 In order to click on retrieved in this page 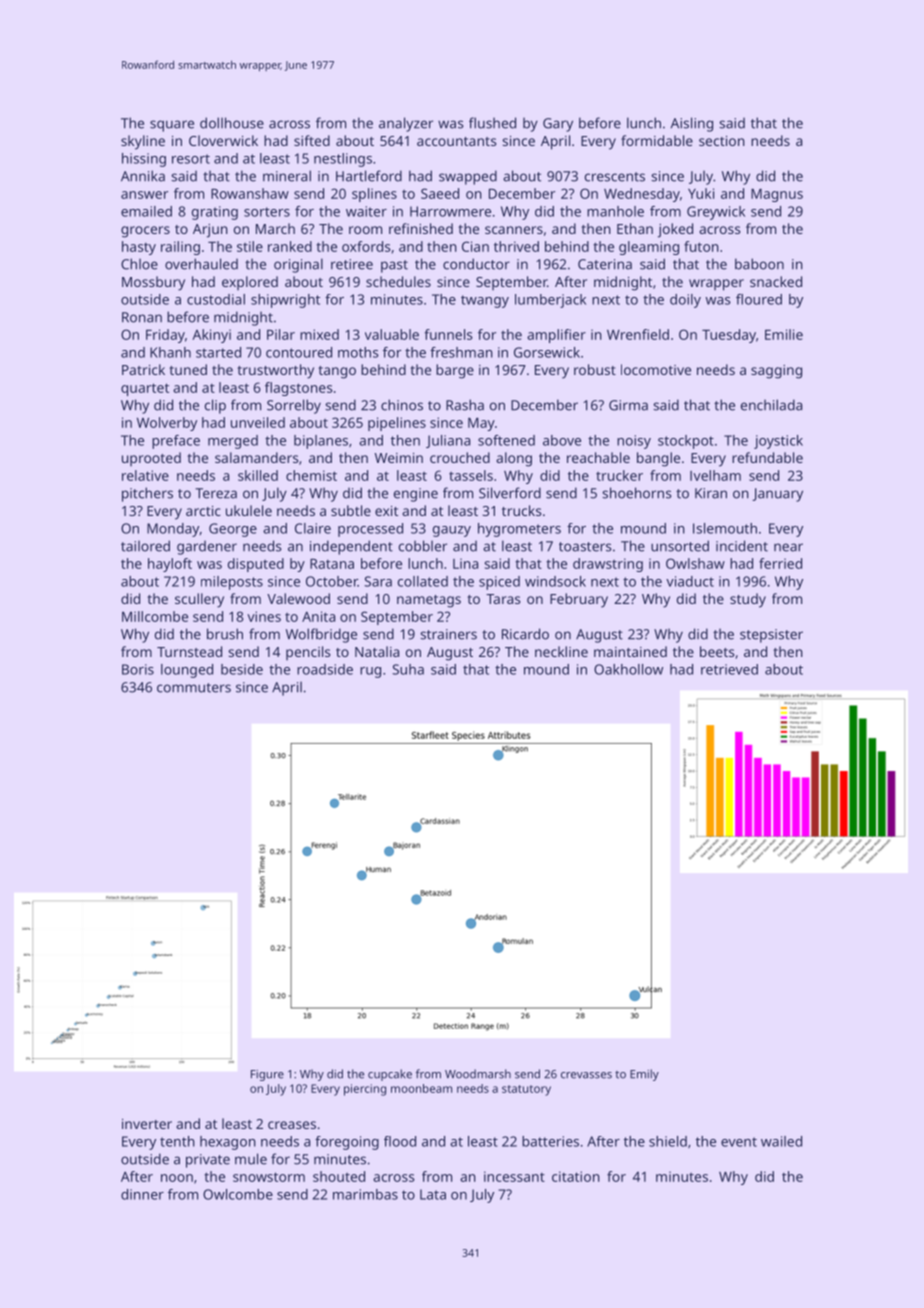, I will do `click(729, 669)`.
